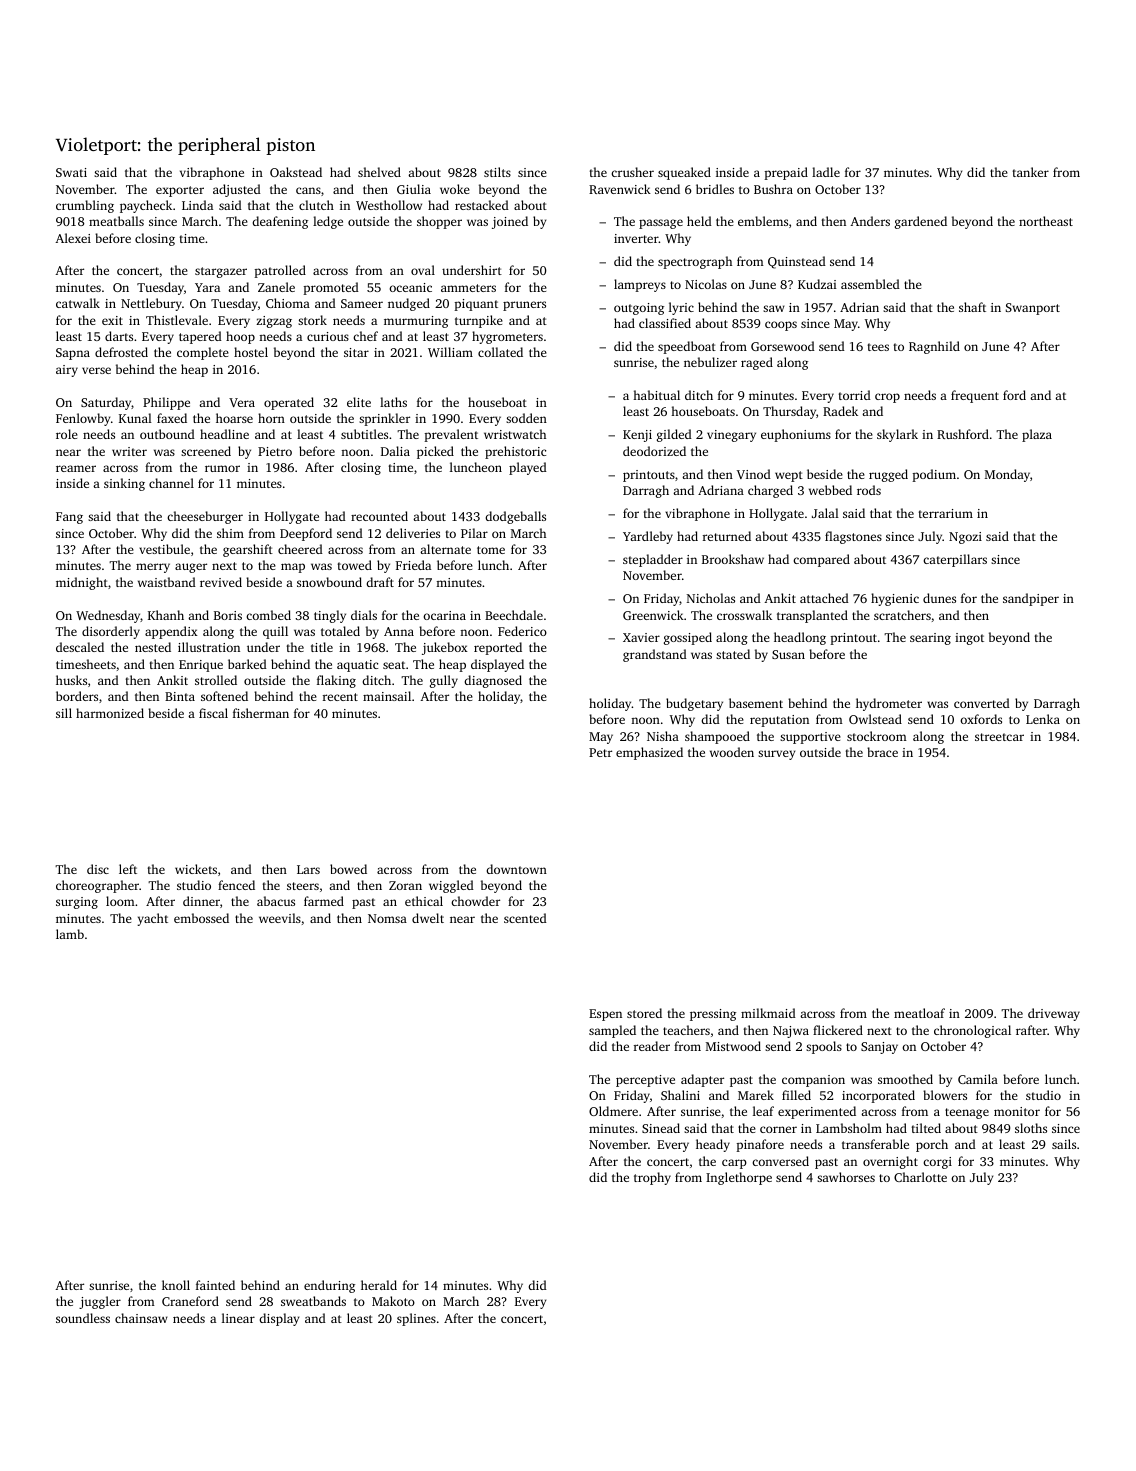 The image size is (1136, 1471). What do you see at coordinates (379, 172) in the page?
I see `shelved` at bounding box center [379, 172].
